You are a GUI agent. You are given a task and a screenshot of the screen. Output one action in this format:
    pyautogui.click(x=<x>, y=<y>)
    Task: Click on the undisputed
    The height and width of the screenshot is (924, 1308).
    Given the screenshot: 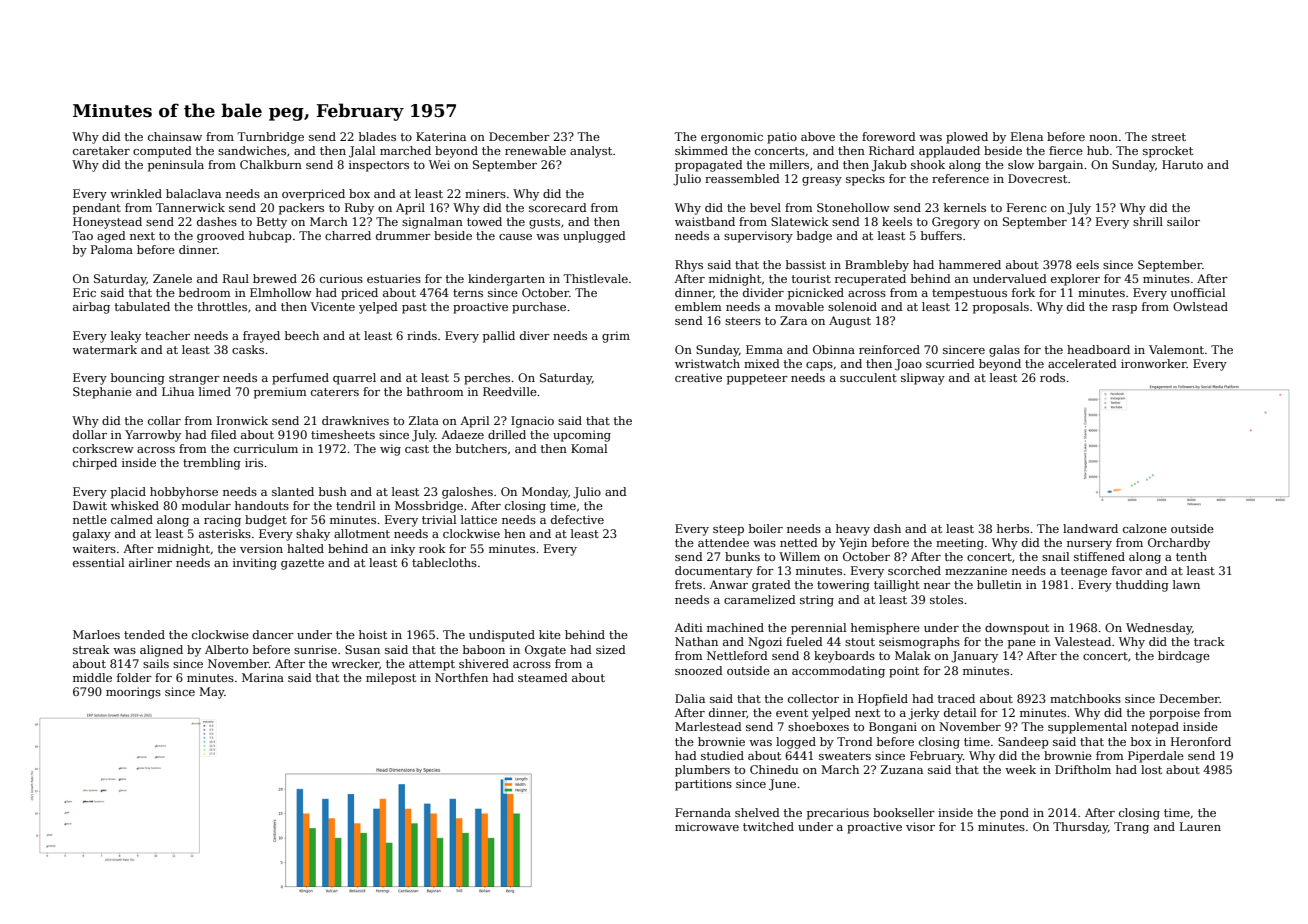 What is the action you would take?
    pyautogui.click(x=502, y=636)
